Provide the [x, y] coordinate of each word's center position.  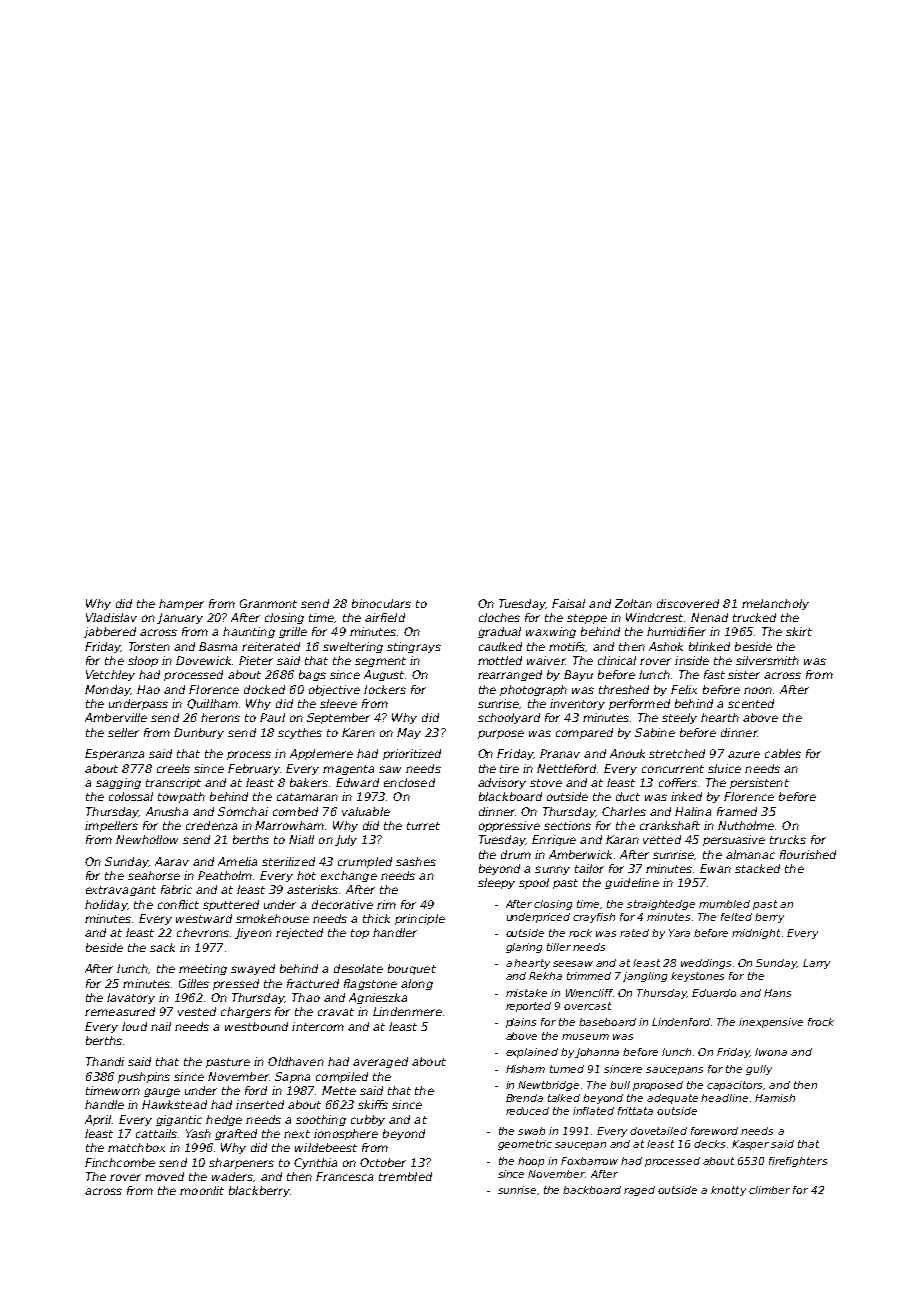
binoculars [381, 603]
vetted [662, 839]
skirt [799, 631]
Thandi [105, 1061]
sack [162, 947]
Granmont [268, 603]
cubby [368, 1120]
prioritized [412, 754]
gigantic [179, 1120]
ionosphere [346, 1134]
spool [534, 883]
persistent [759, 783]
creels [173, 768]
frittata [635, 1111]
